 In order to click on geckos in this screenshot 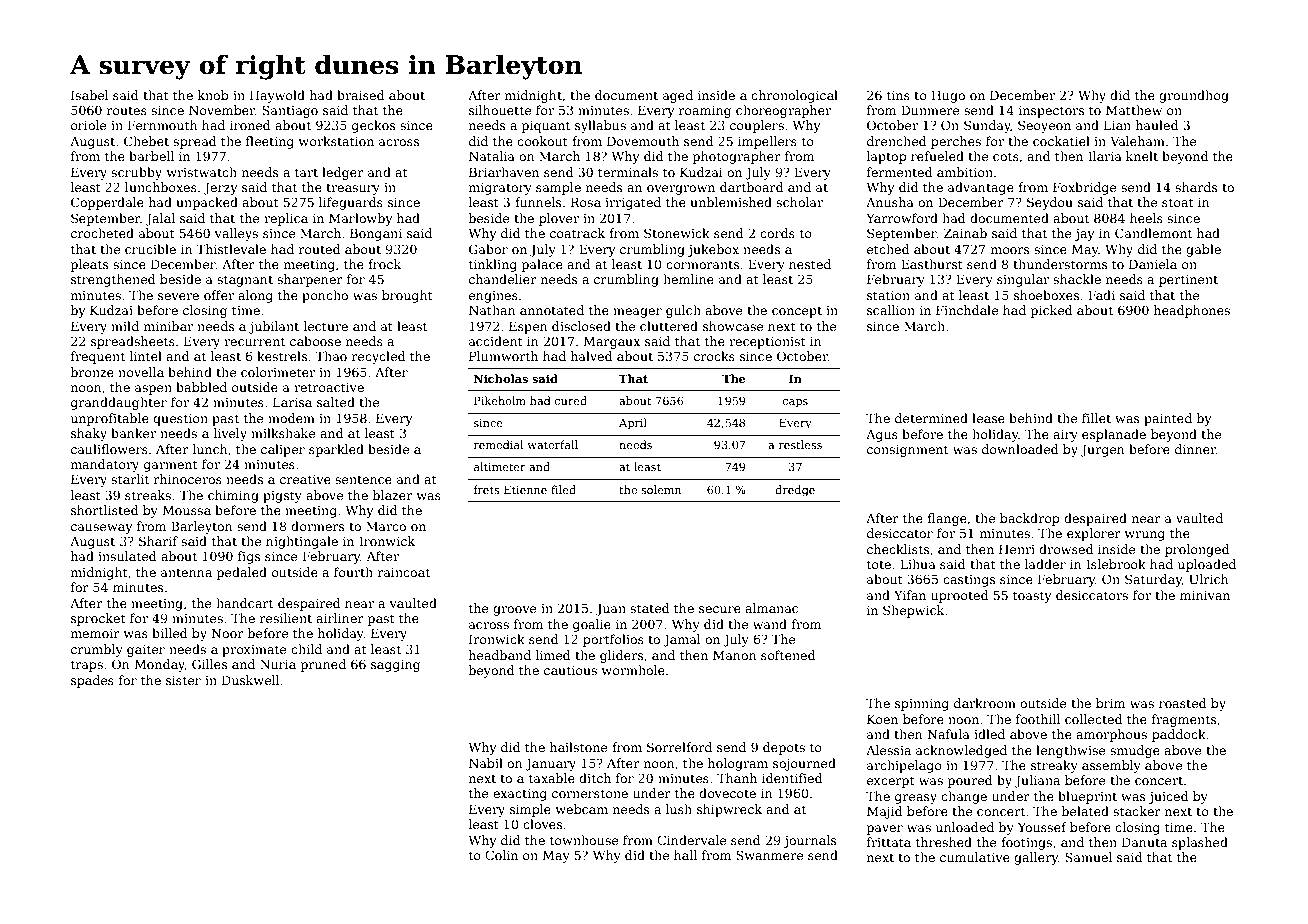, I will do `click(373, 126)`.
